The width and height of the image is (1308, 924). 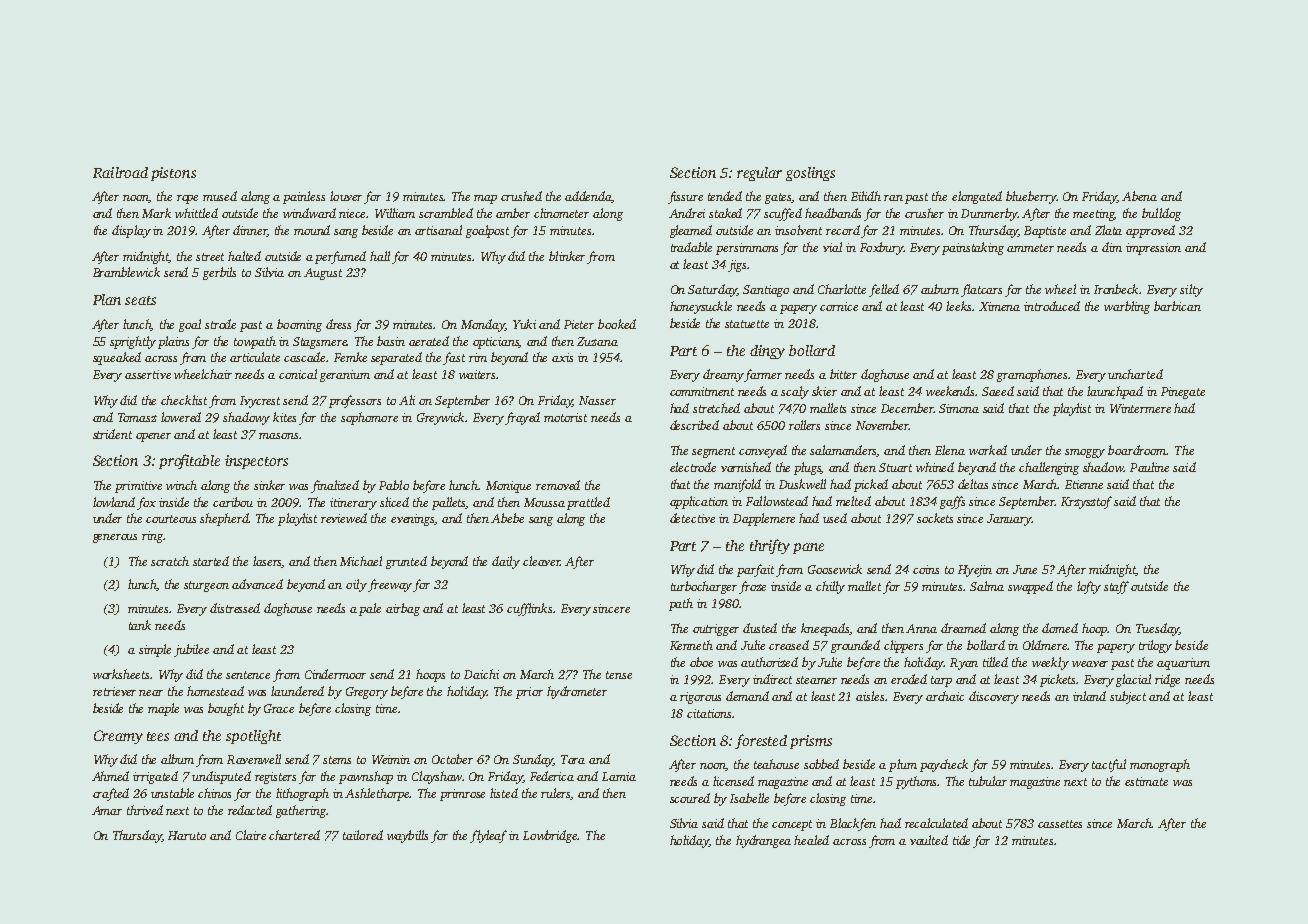 What do you see at coordinates (133, 342) in the image?
I see `sprightly` at bounding box center [133, 342].
